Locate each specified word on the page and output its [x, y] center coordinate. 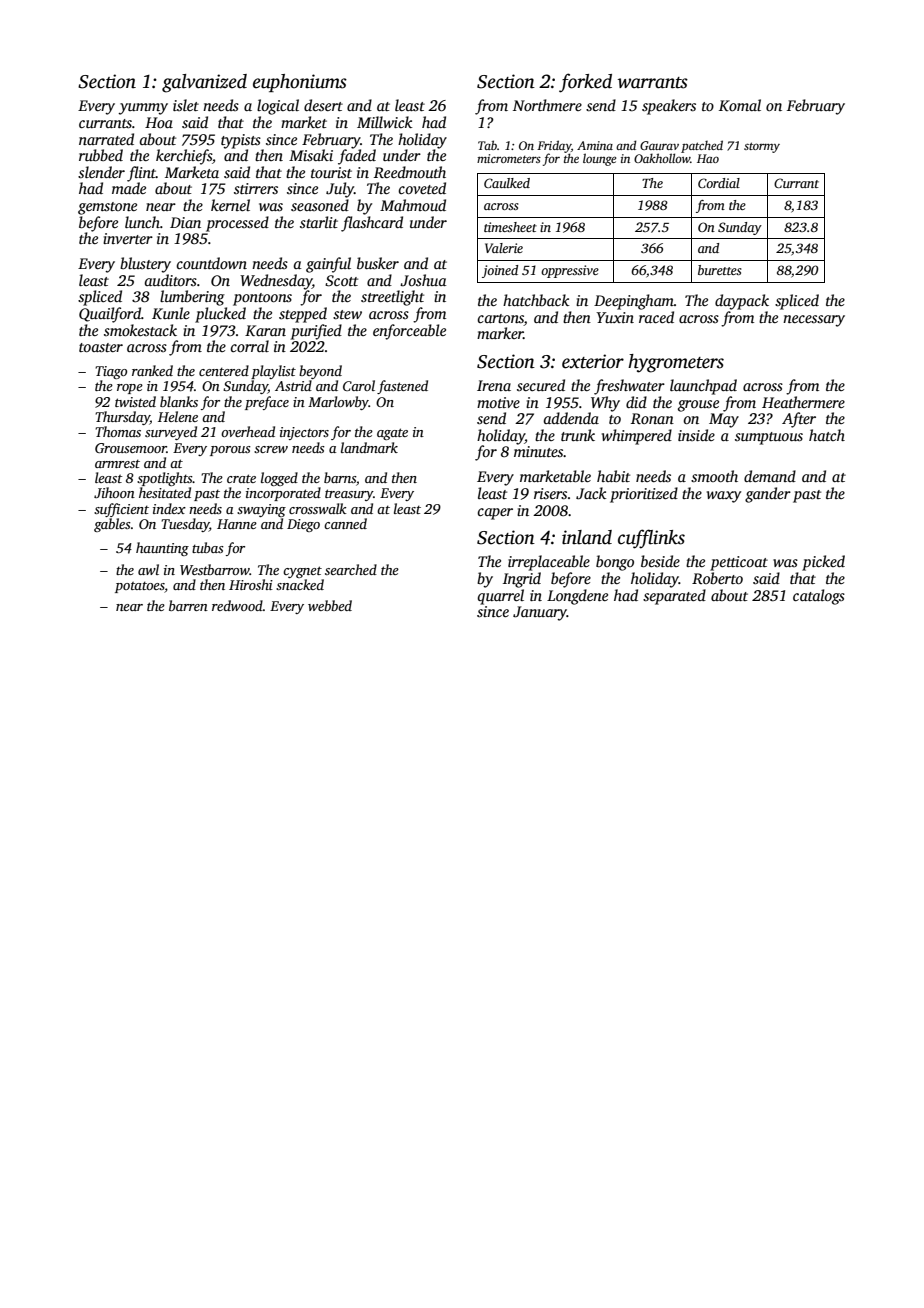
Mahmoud [413, 205]
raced [656, 317]
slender [101, 172]
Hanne [237, 524]
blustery [145, 265]
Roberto [717, 578]
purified [316, 332]
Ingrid [522, 580]
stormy [762, 147]
